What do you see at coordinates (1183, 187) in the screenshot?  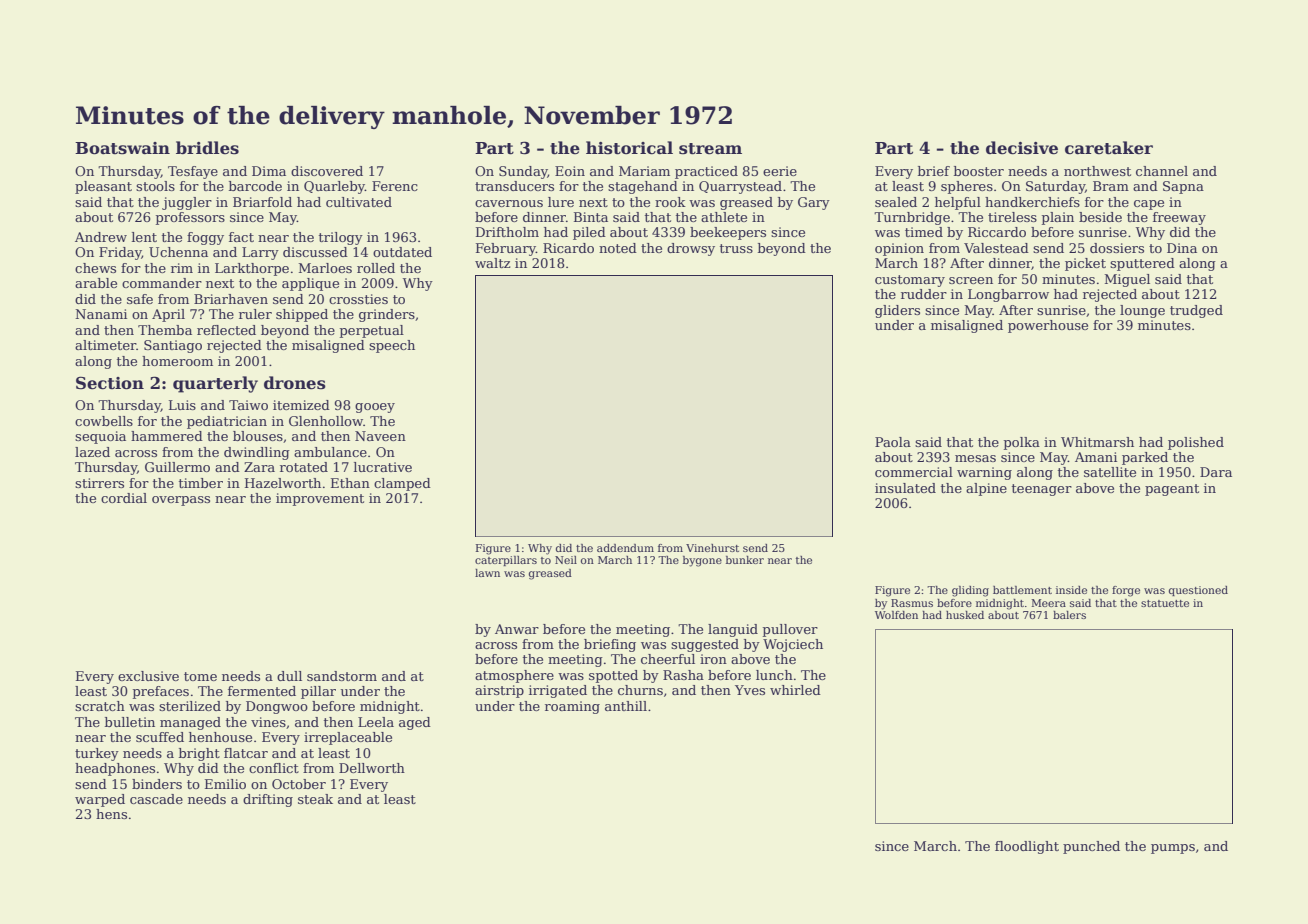 I see `Sapna` at bounding box center [1183, 187].
